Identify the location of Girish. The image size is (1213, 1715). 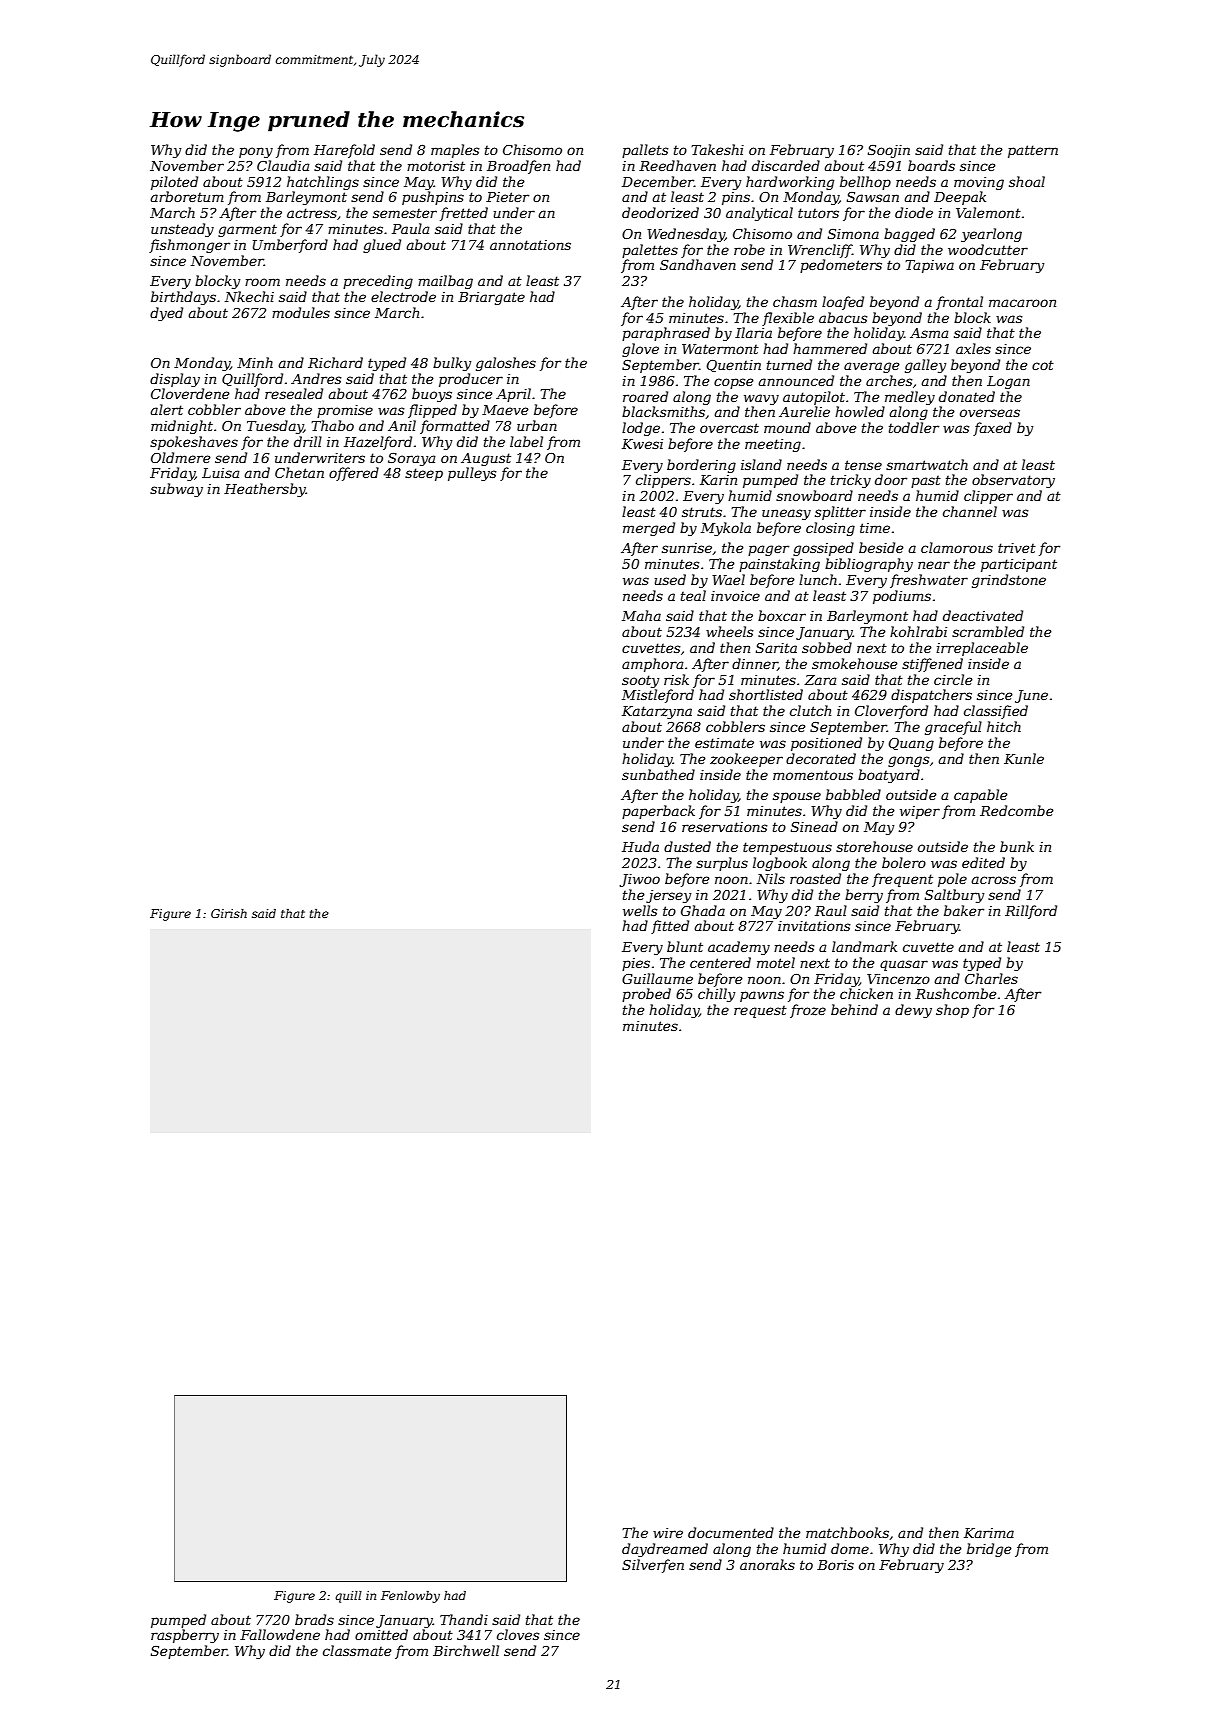
(229, 913).
